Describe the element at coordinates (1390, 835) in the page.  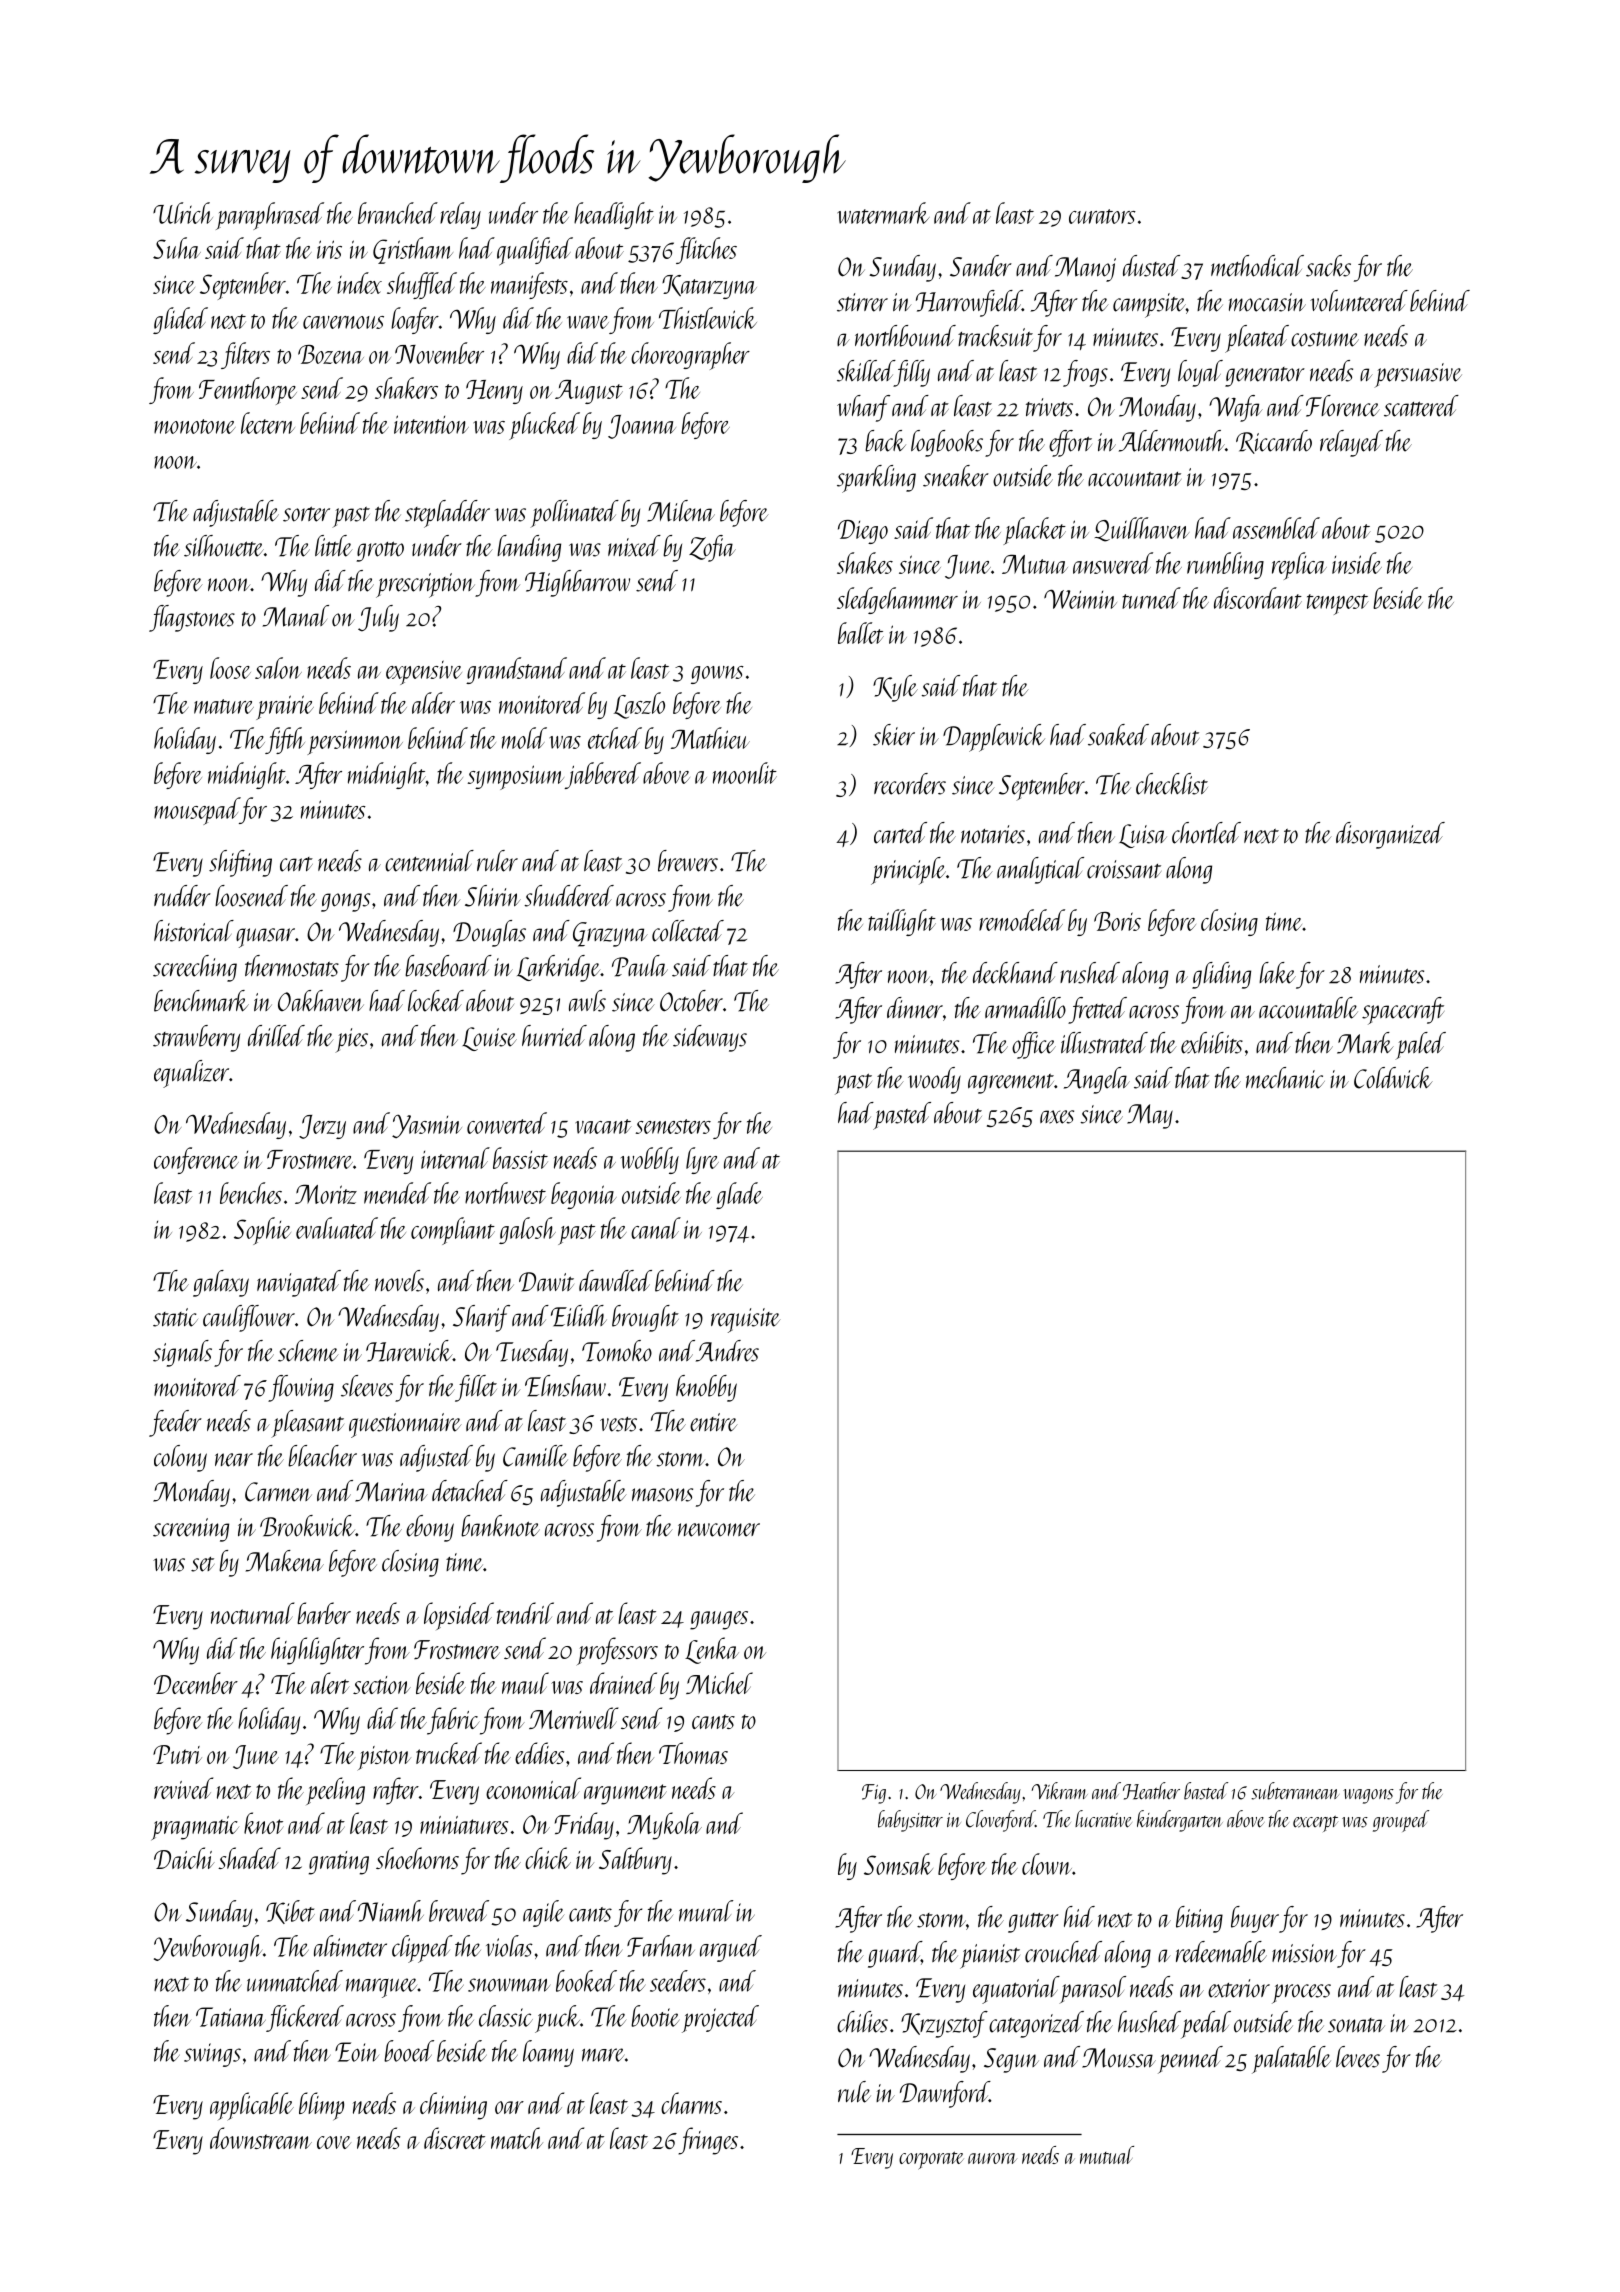
I see `disorganized` at that location.
